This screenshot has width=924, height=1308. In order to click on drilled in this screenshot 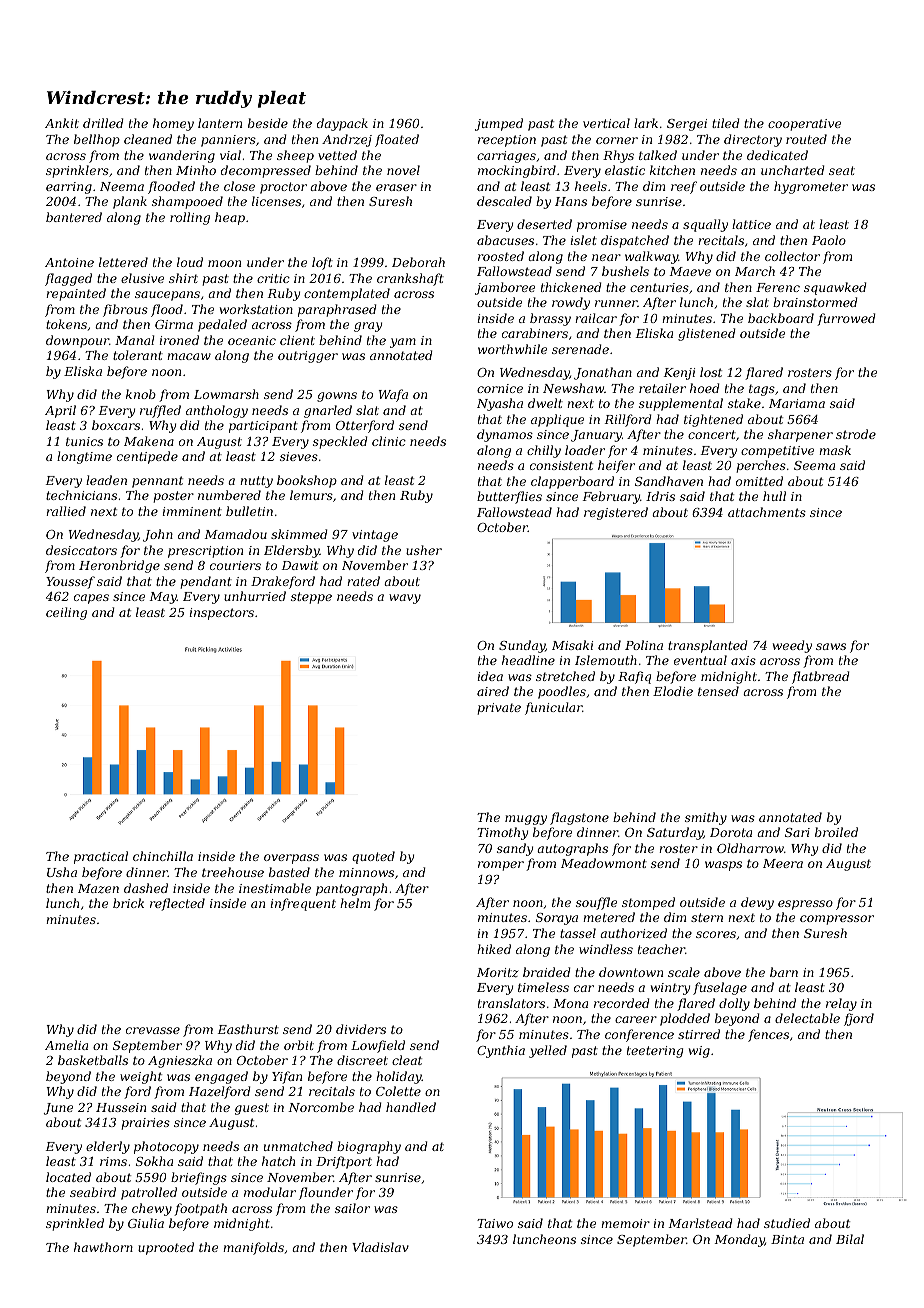, I will do `click(103, 123)`.
